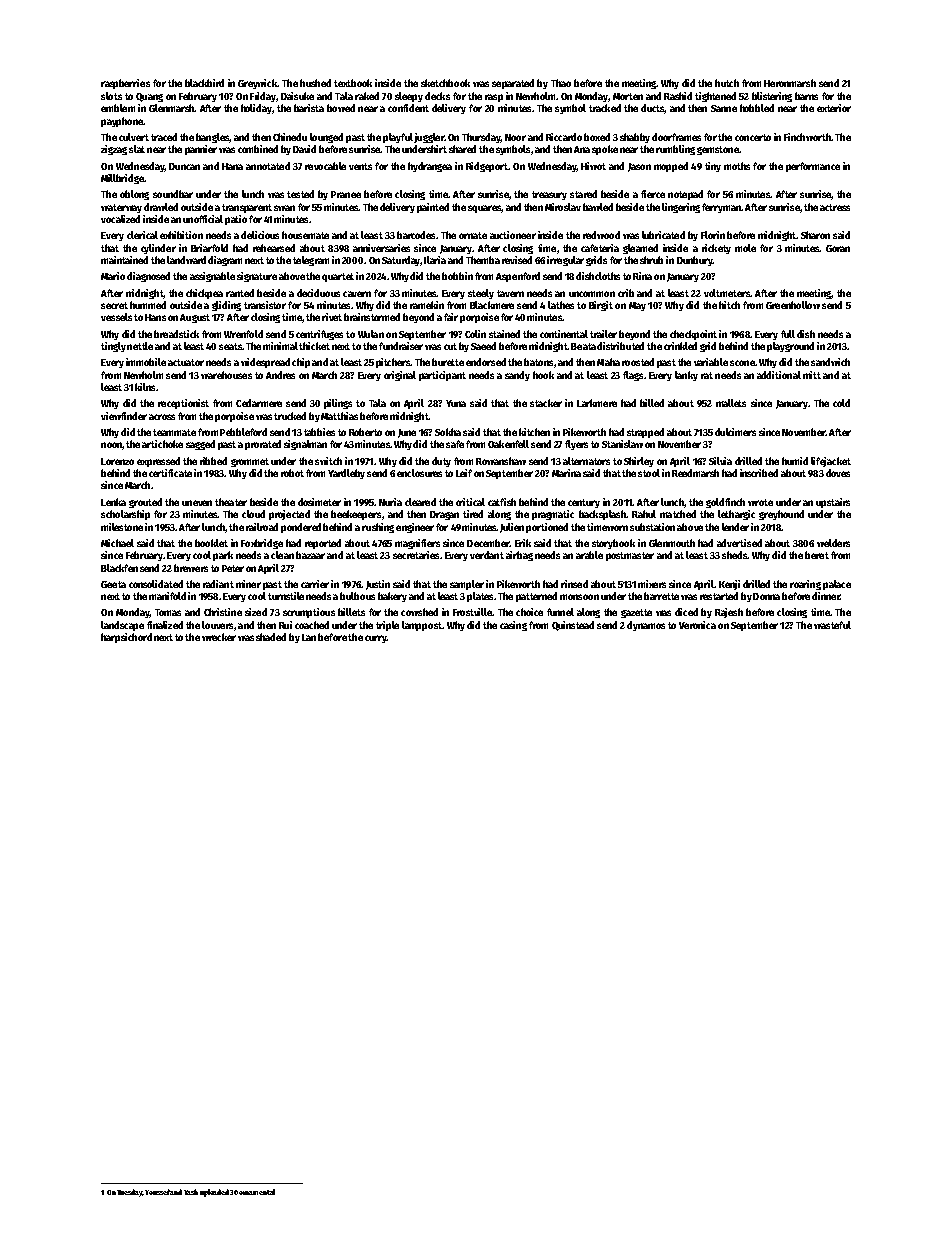  What do you see at coordinates (376, 639) in the page?
I see `curry` at bounding box center [376, 639].
